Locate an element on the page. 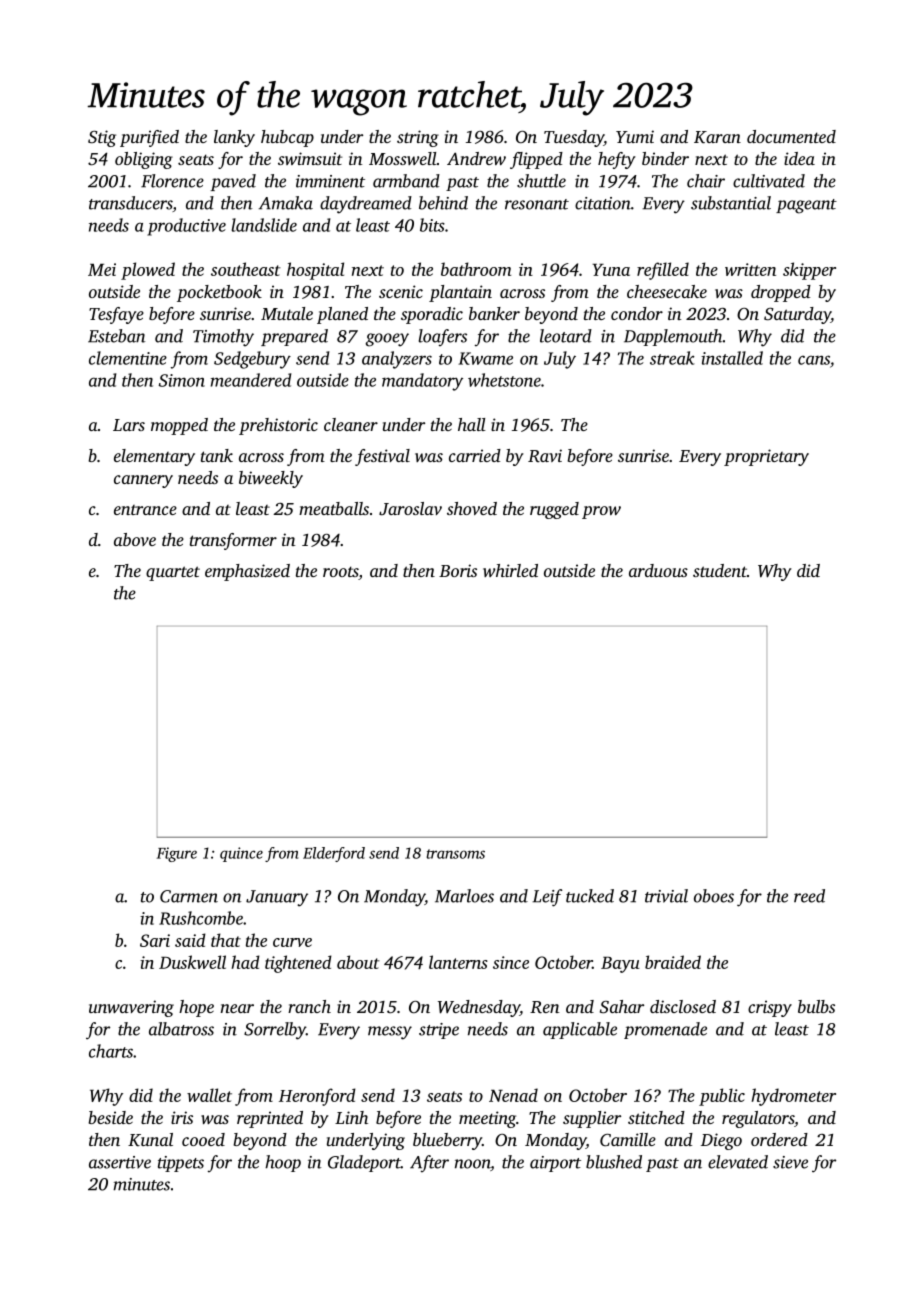  Sari is located at coordinates (155, 940).
